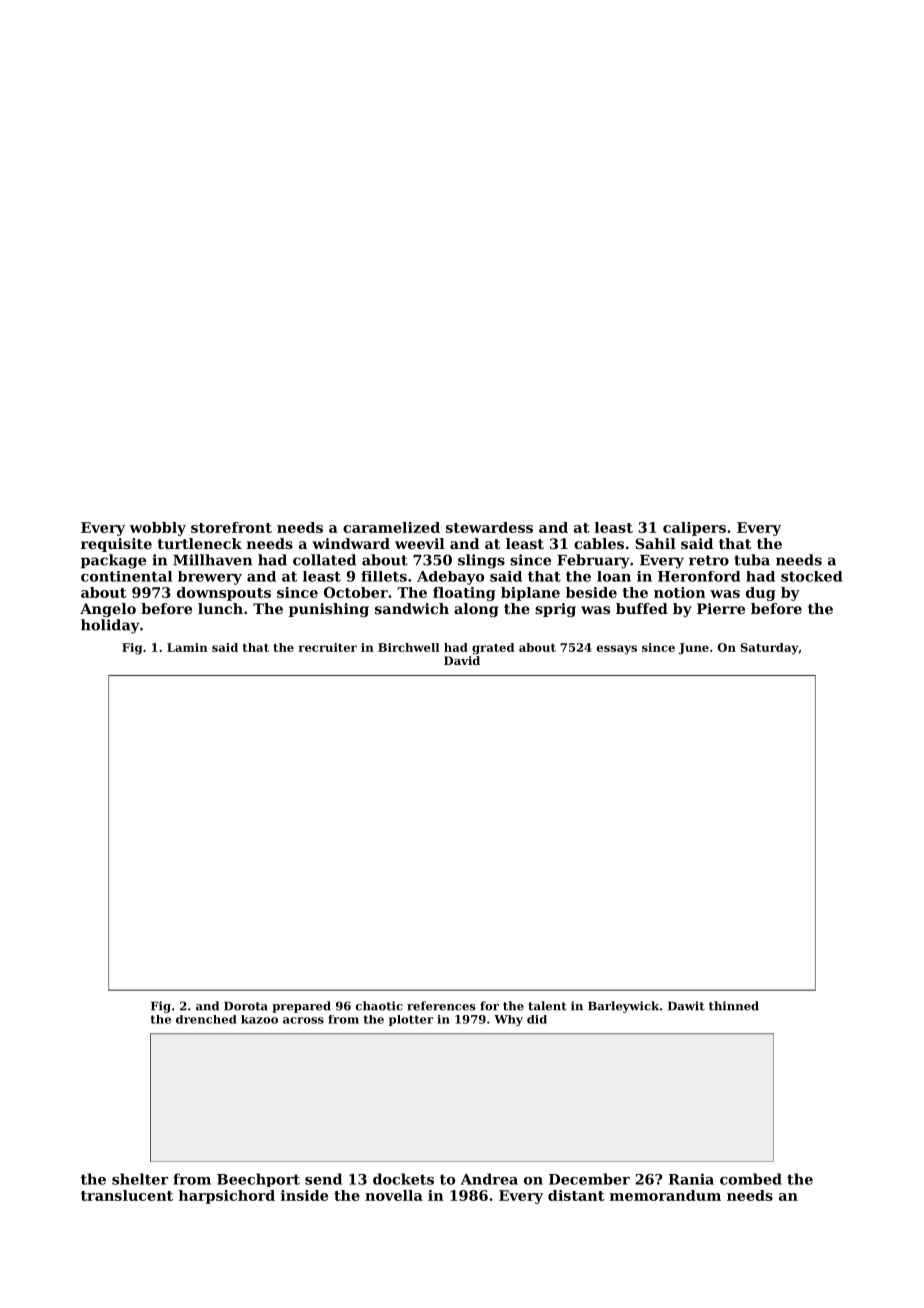 The image size is (924, 1308). What do you see at coordinates (734, 1006) in the document?
I see `thinned` at bounding box center [734, 1006].
